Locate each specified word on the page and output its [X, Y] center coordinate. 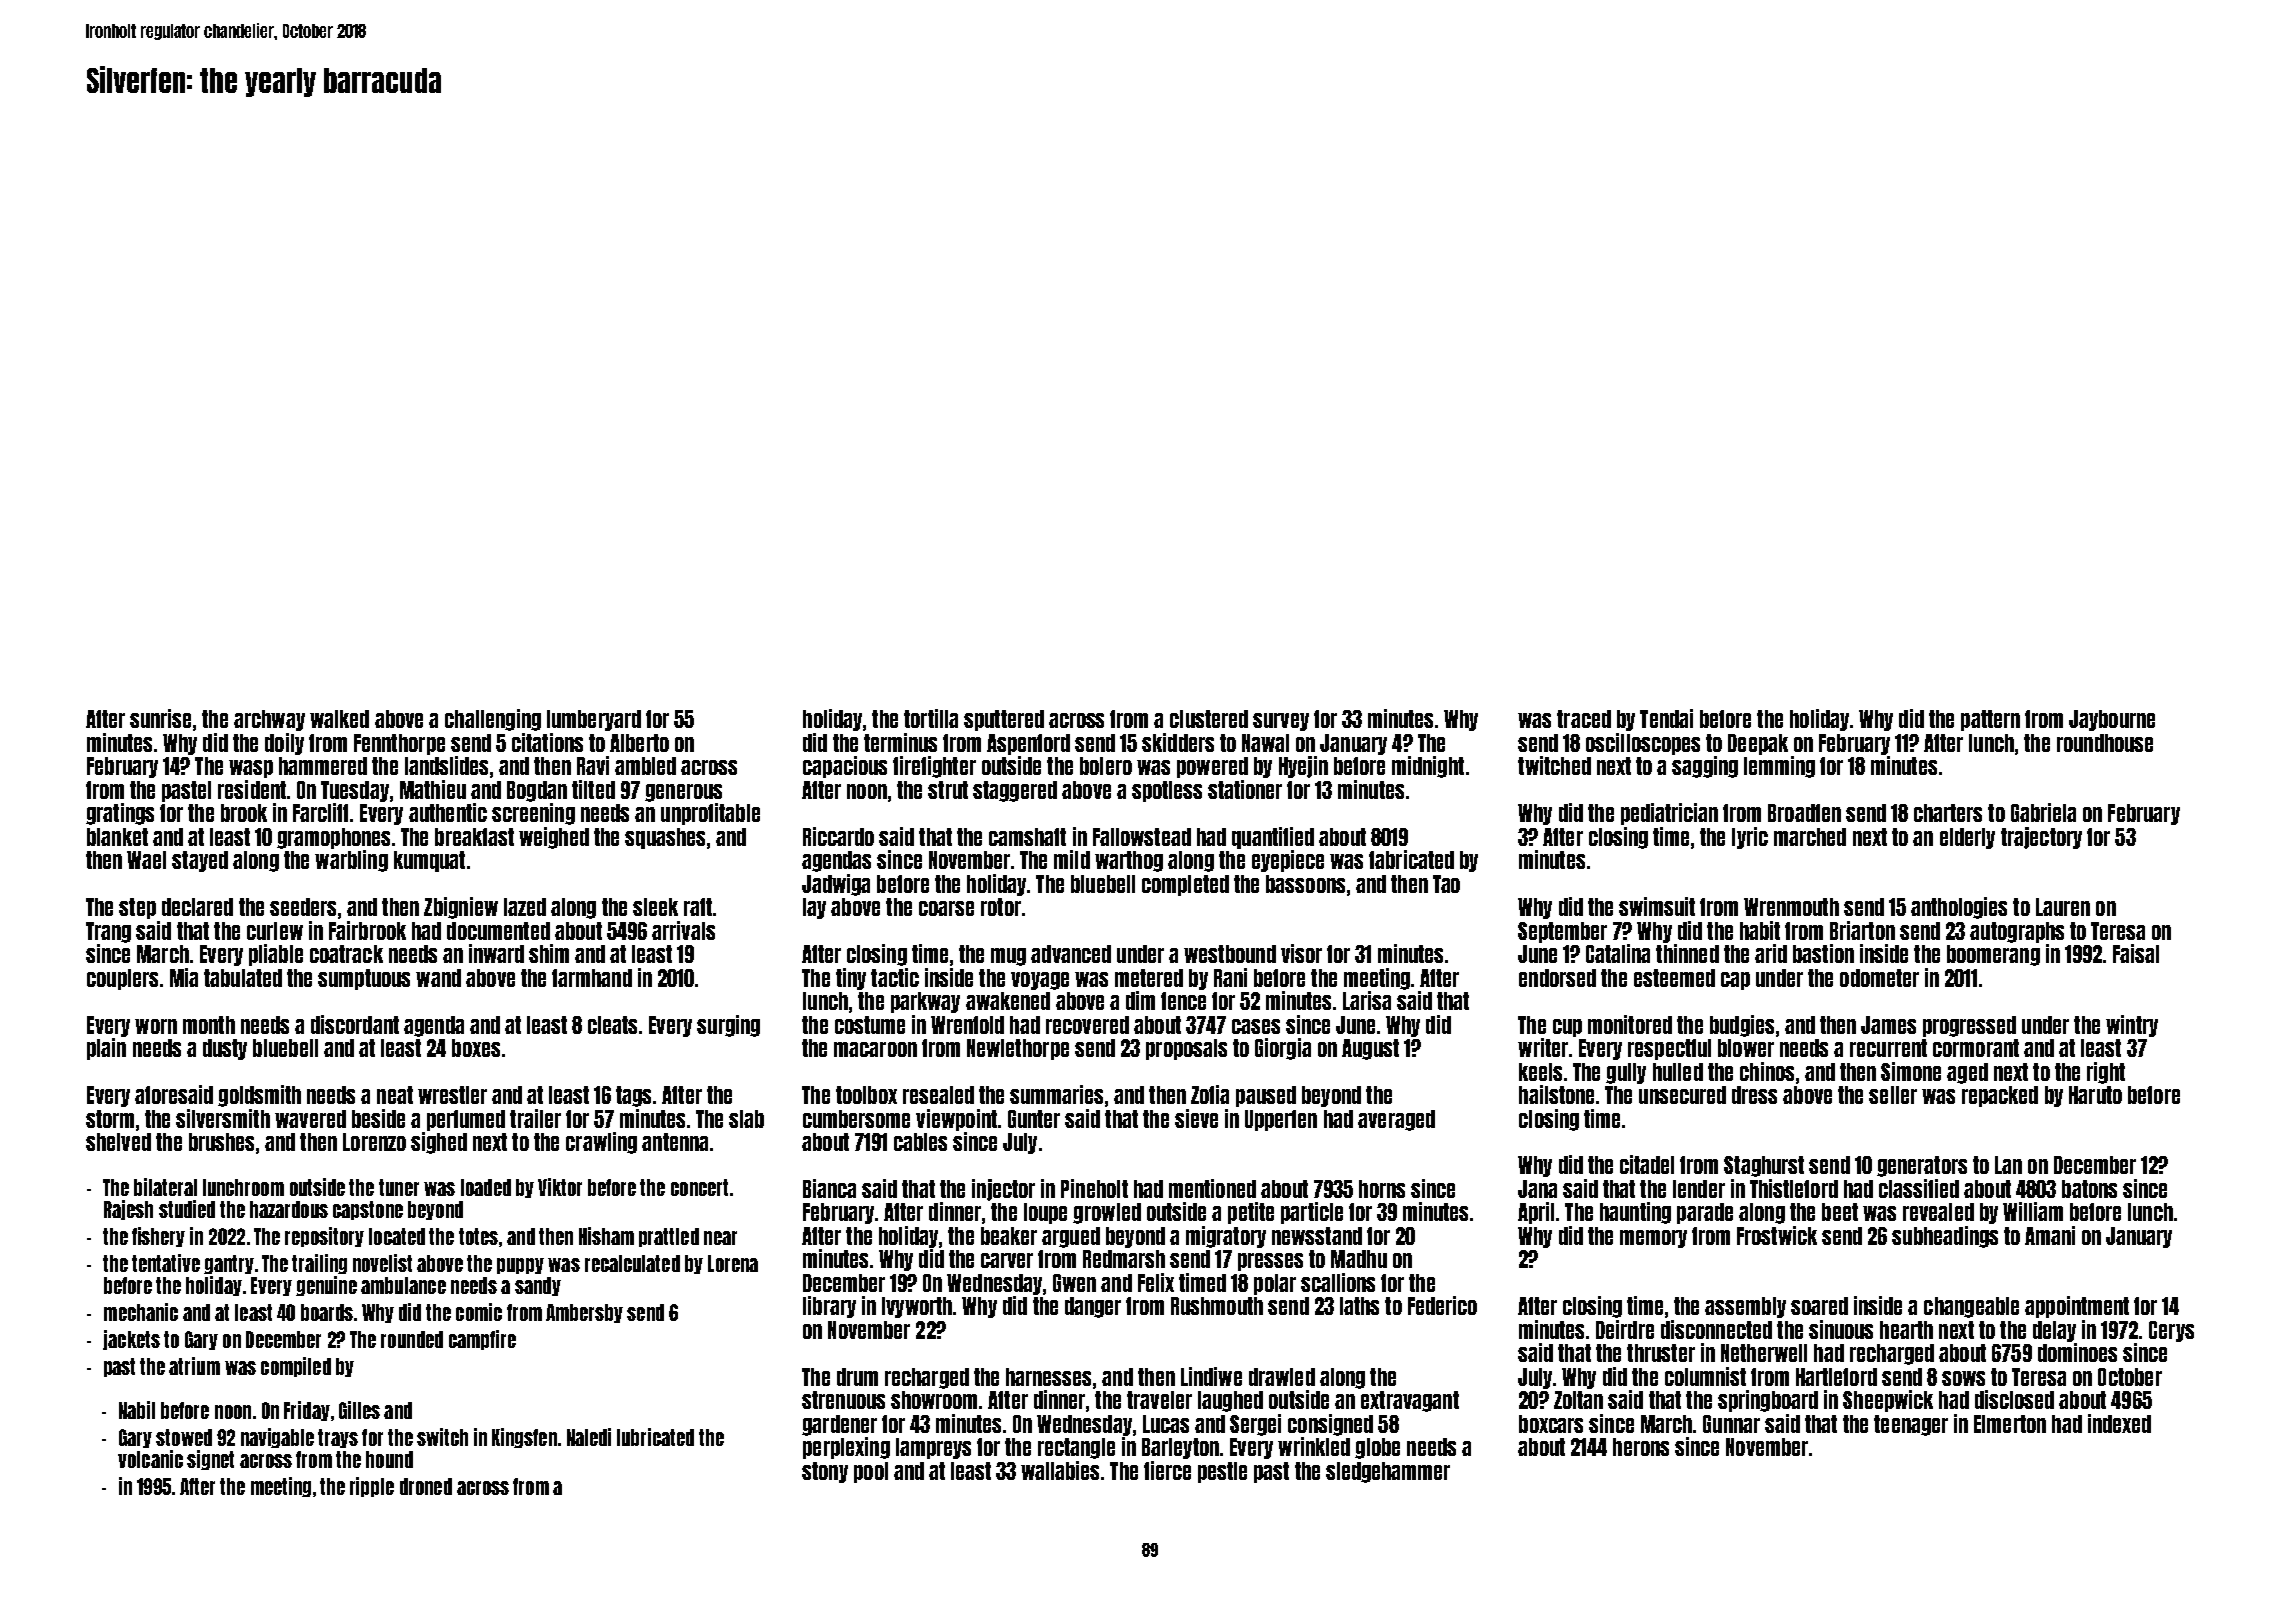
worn [156, 1026]
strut [948, 790]
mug [1008, 957]
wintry [2132, 1026]
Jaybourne [2112, 720]
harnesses [1048, 1377]
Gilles [359, 1410]
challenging [493, 720]
